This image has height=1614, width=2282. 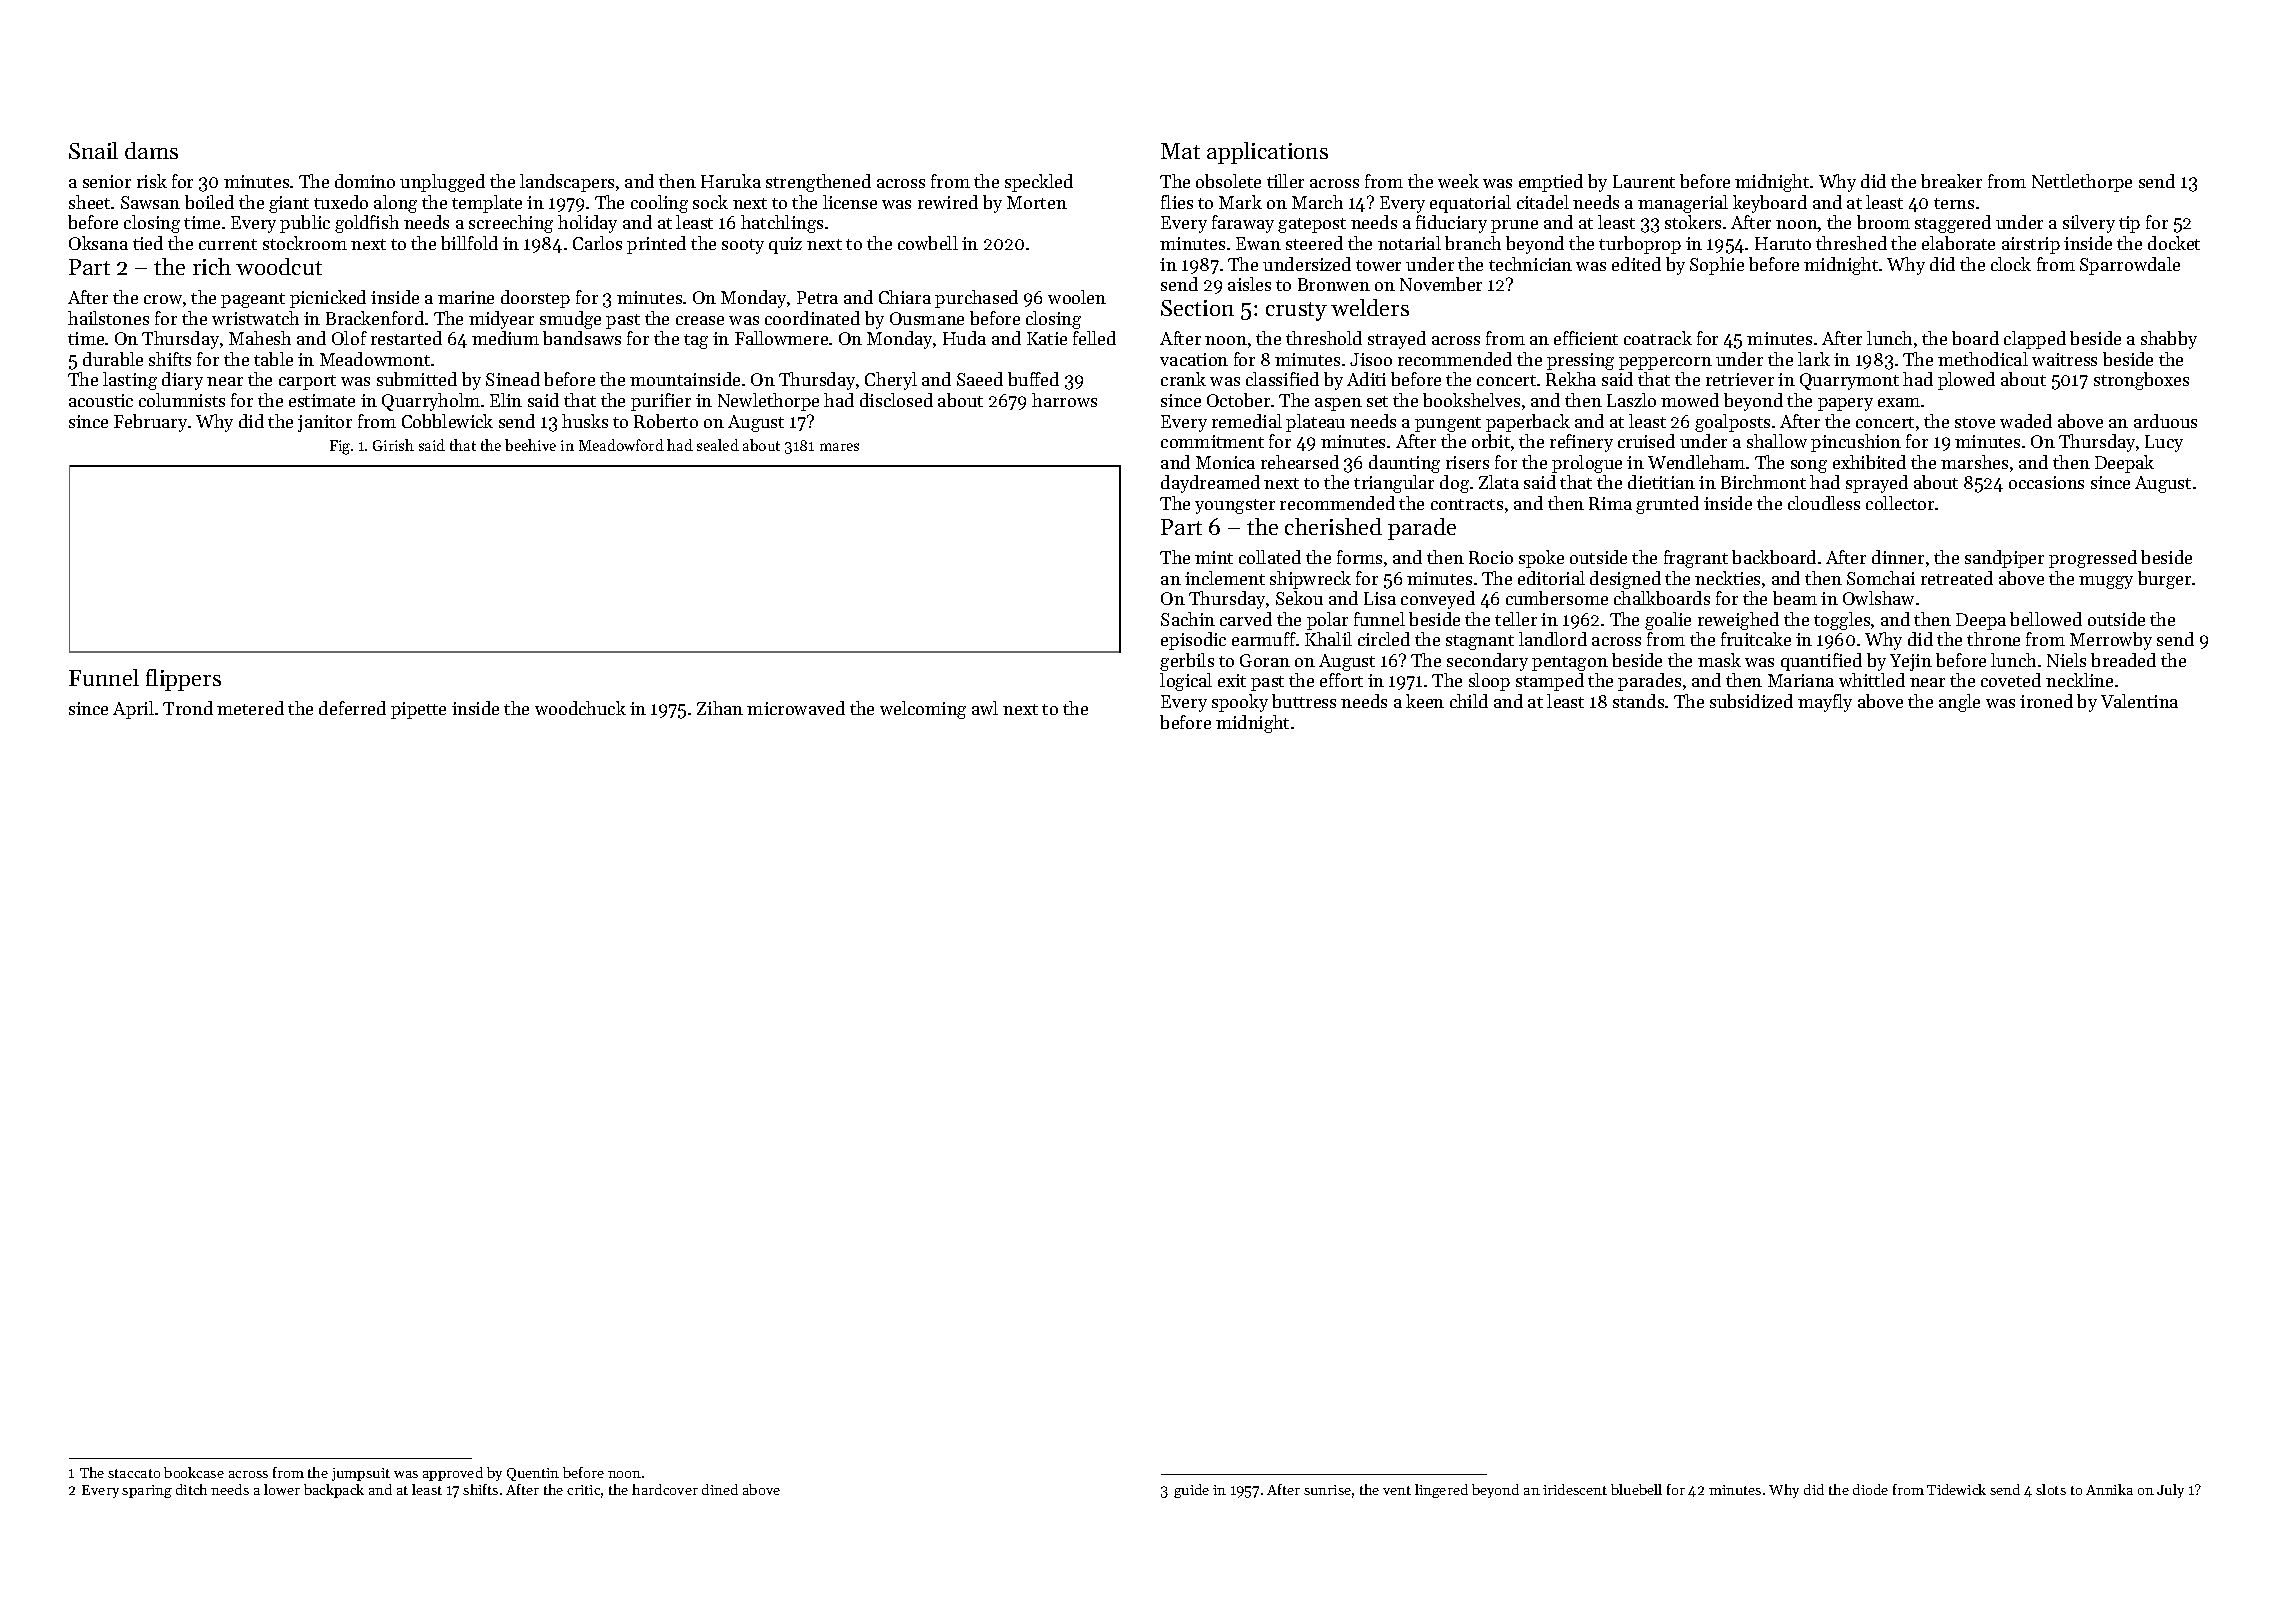 I want to click on deferred, so click(x=352, y=708).
